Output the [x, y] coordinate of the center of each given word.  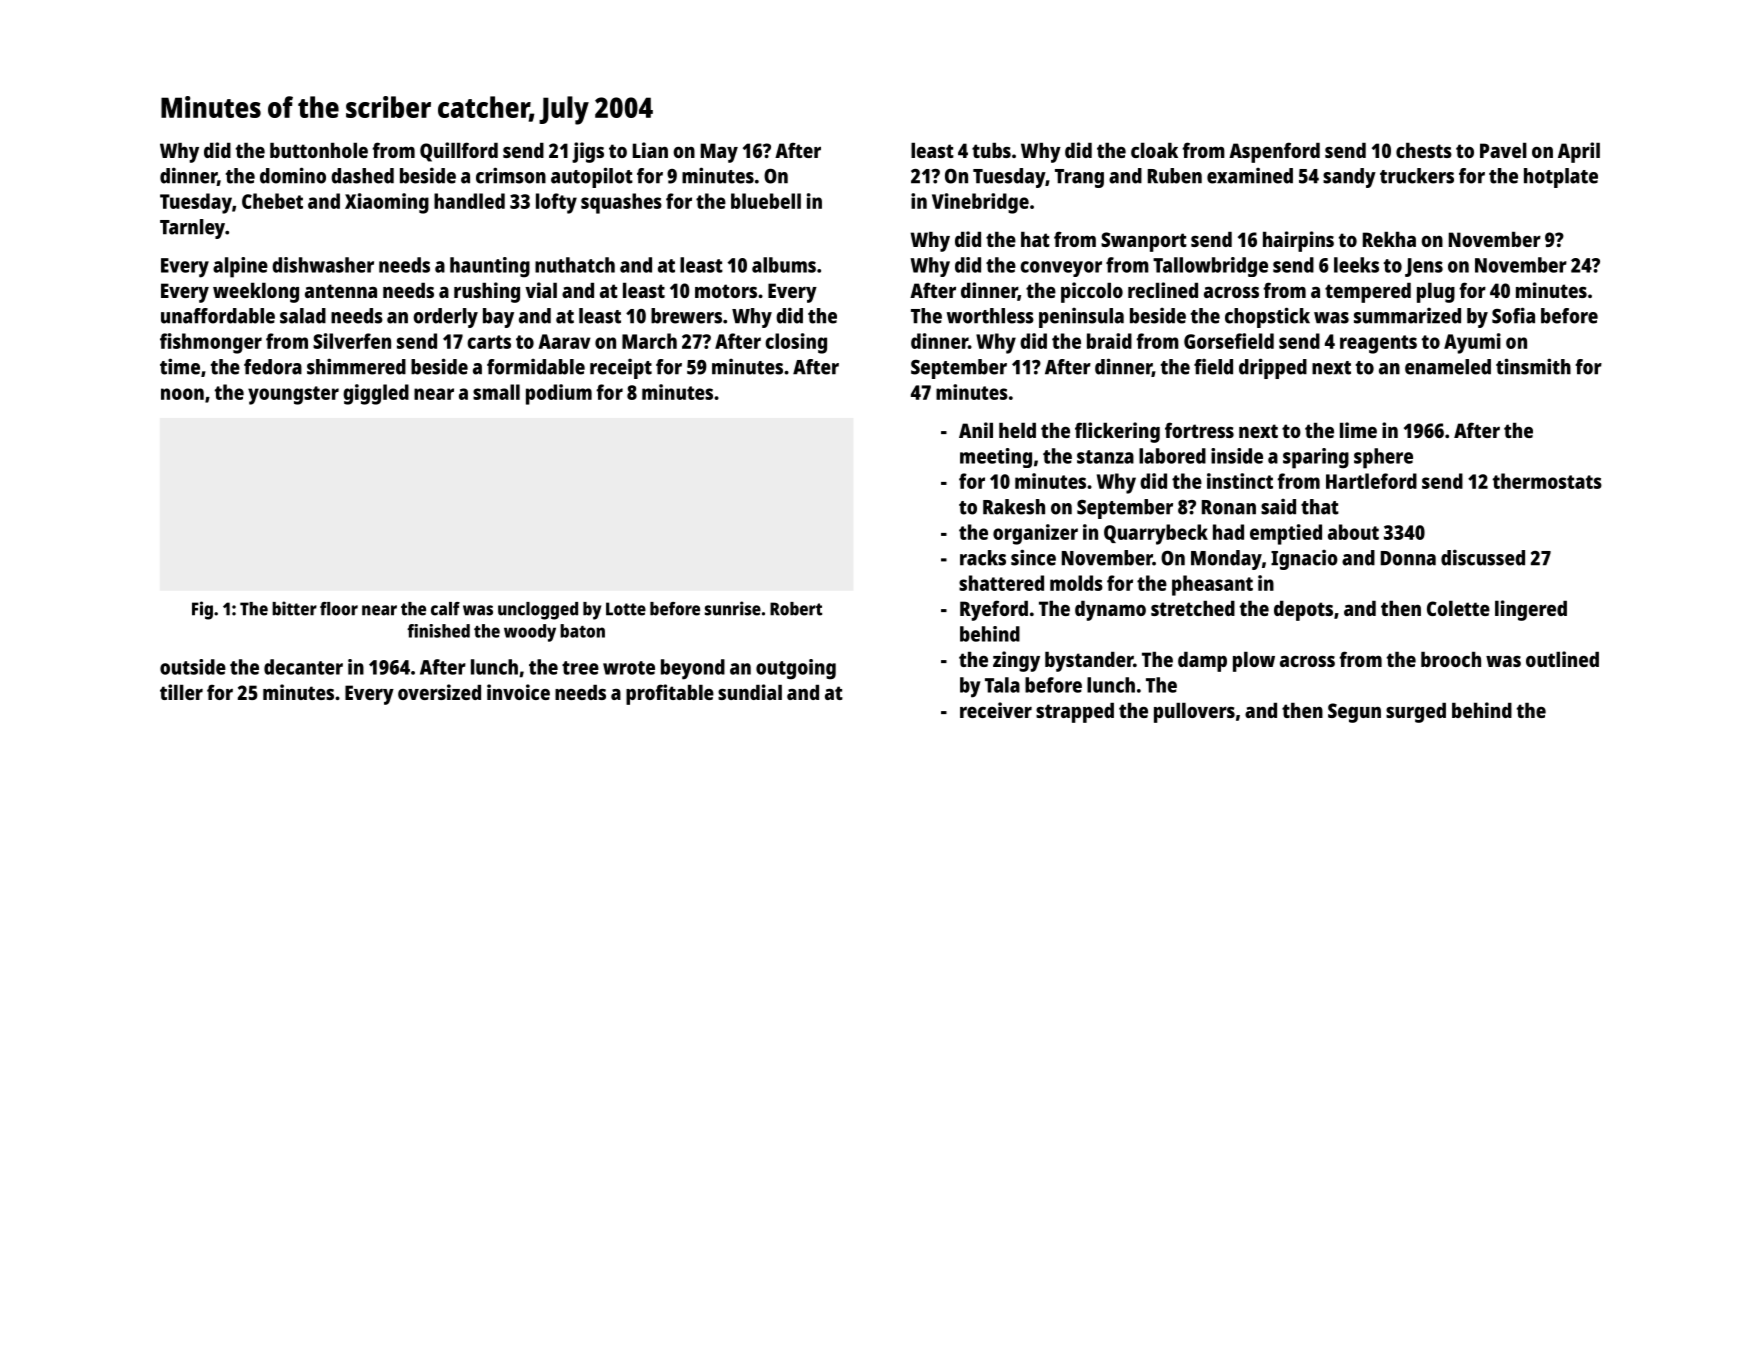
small [496, 392]
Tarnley [192, 229]
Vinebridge [980, 203]
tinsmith [1533, 366]
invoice [518, 692]
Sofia [1513, 315]
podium [559, 394]
